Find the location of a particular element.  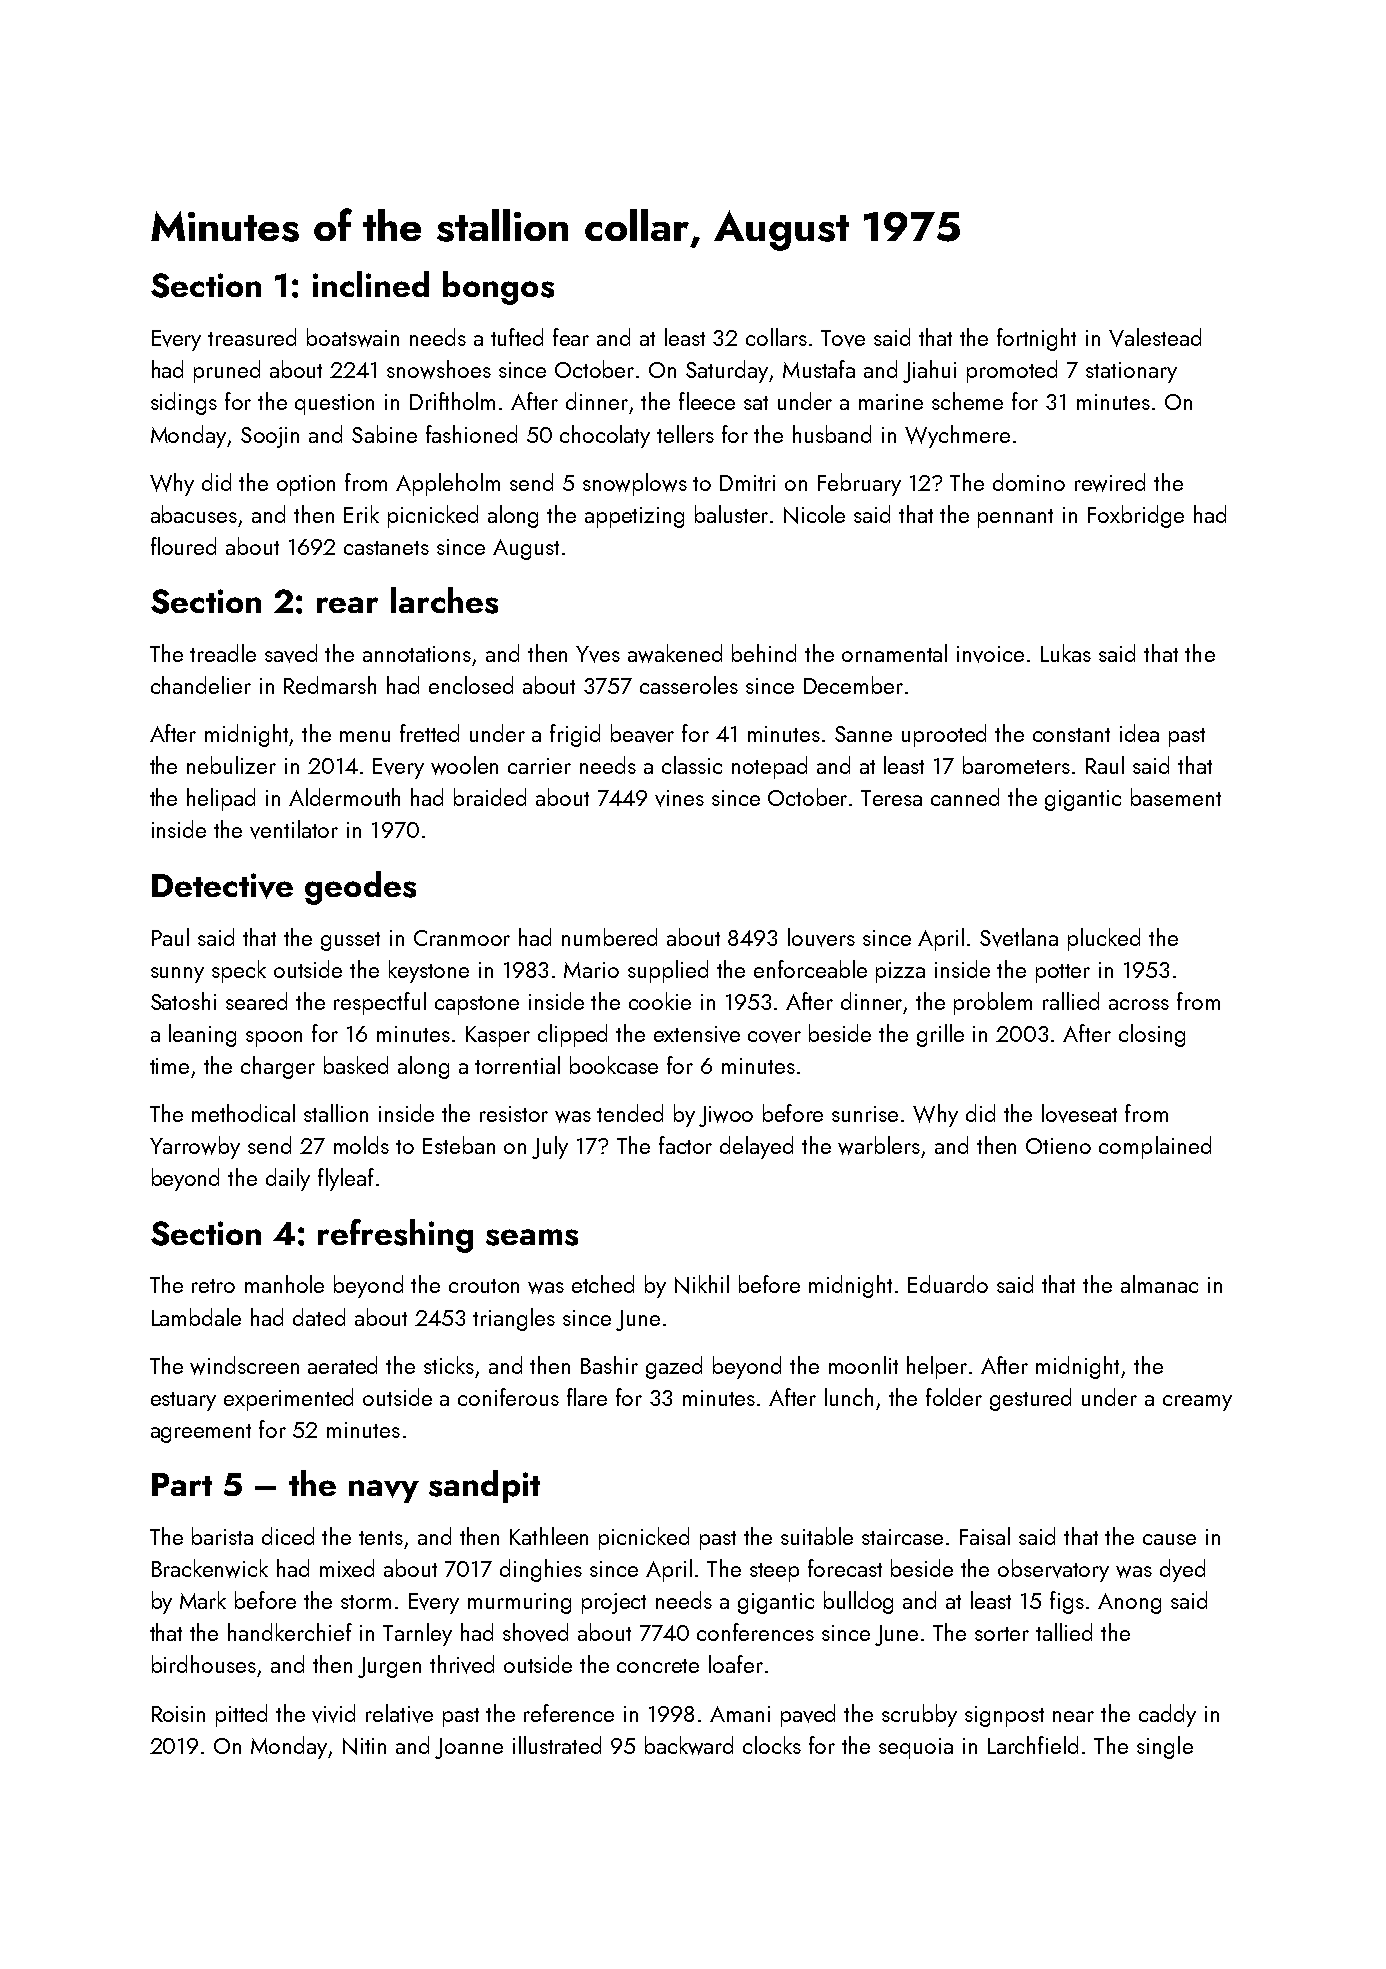

complained is located at coordinates (1155, 1147).
